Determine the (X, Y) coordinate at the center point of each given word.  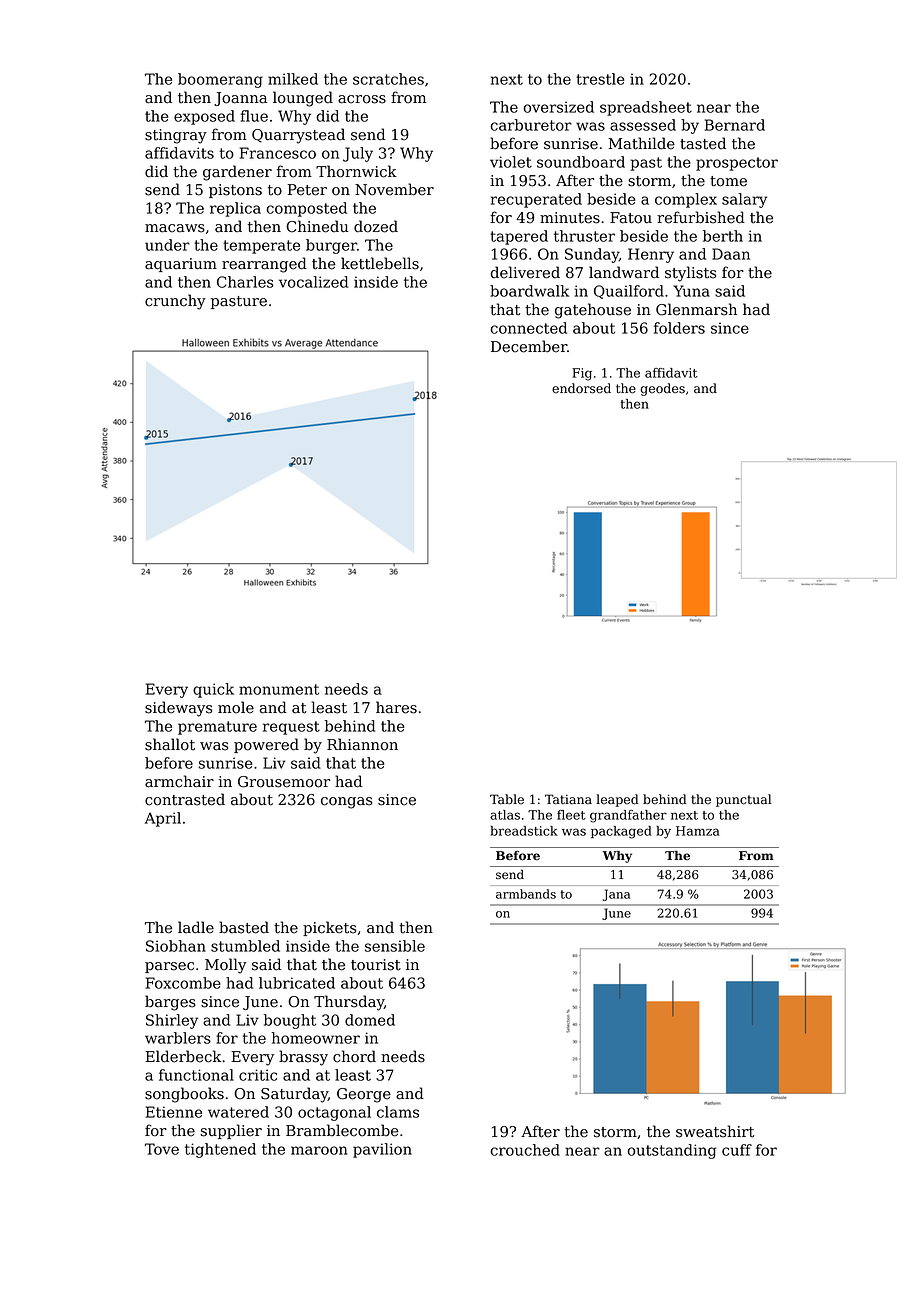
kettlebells (380, 263)
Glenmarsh (696, 309)
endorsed (581, 388)
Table (507, 799)
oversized (558, 107)
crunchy (175, 302)
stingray (176, 136)
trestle (600, 79)
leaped (617, 800)
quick (213, 690)
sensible (395, 946)
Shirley (172, 1021)
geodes (662, 389)
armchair (179, 781)
